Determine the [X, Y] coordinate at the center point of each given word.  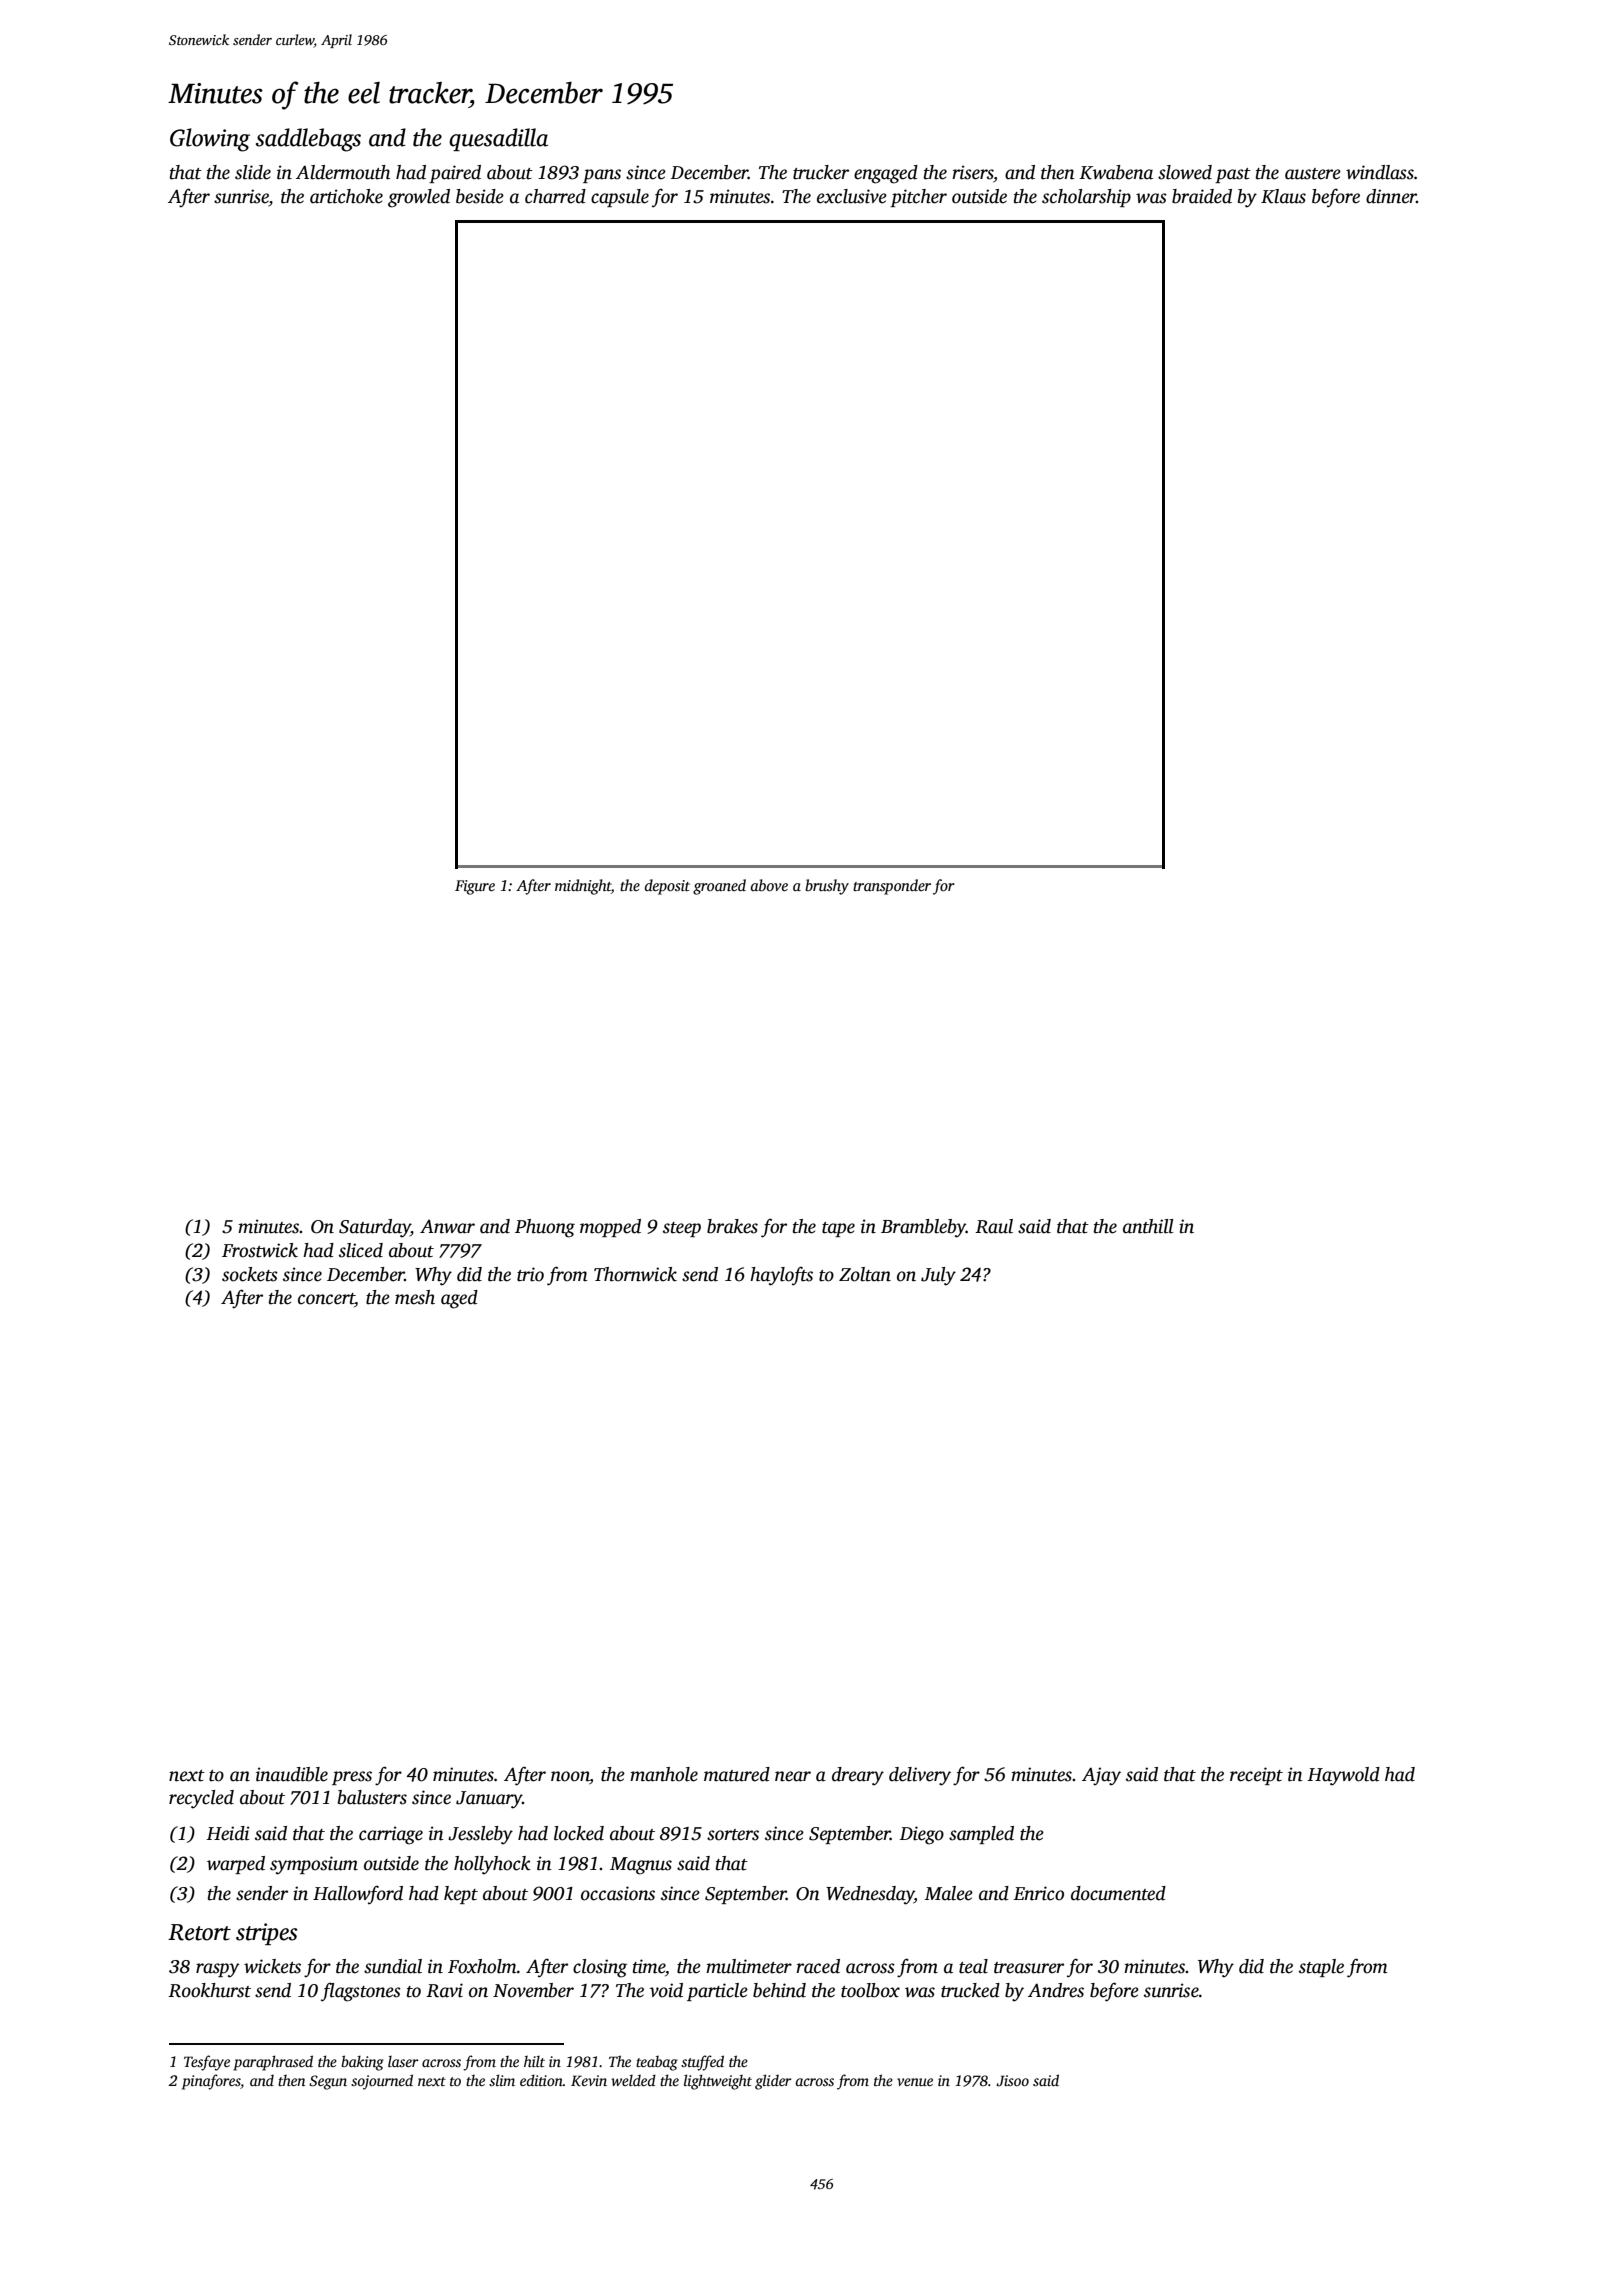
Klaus [1283, 196]
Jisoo [1012, 2080]
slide [253, 172]
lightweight [718, 2082]
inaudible [292, 1774]
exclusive [852, 196]
